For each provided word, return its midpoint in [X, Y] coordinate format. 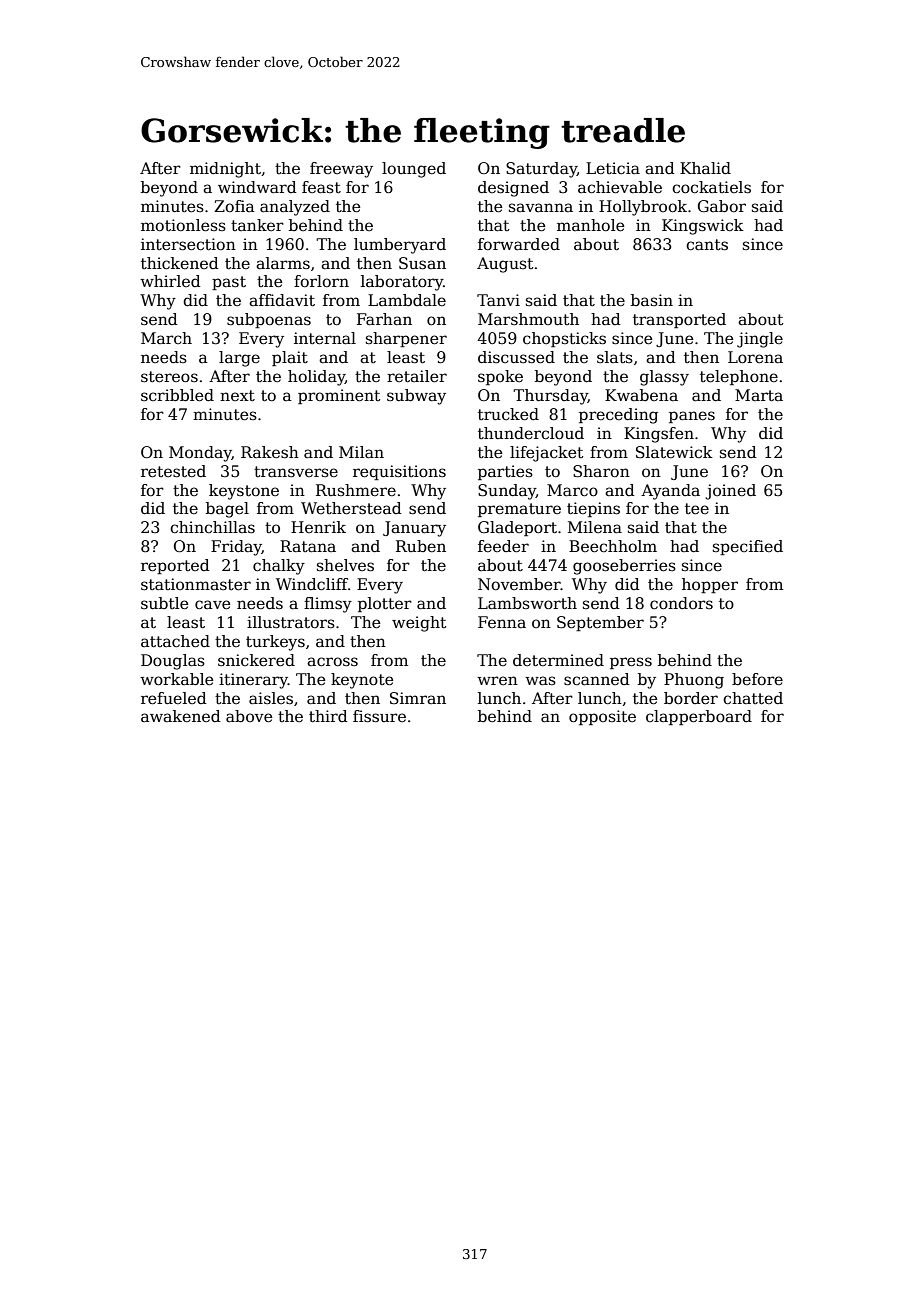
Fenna [502, 622]
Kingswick [703, 227]
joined [730, 492]
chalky [279, 567]
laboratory [402, 283]
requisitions [399, 472]
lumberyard [400, 246]
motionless [183, 225]
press [631, 663]
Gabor [722, 206]
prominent [339, 396]
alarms [283, 263]
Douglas [173, 662]
